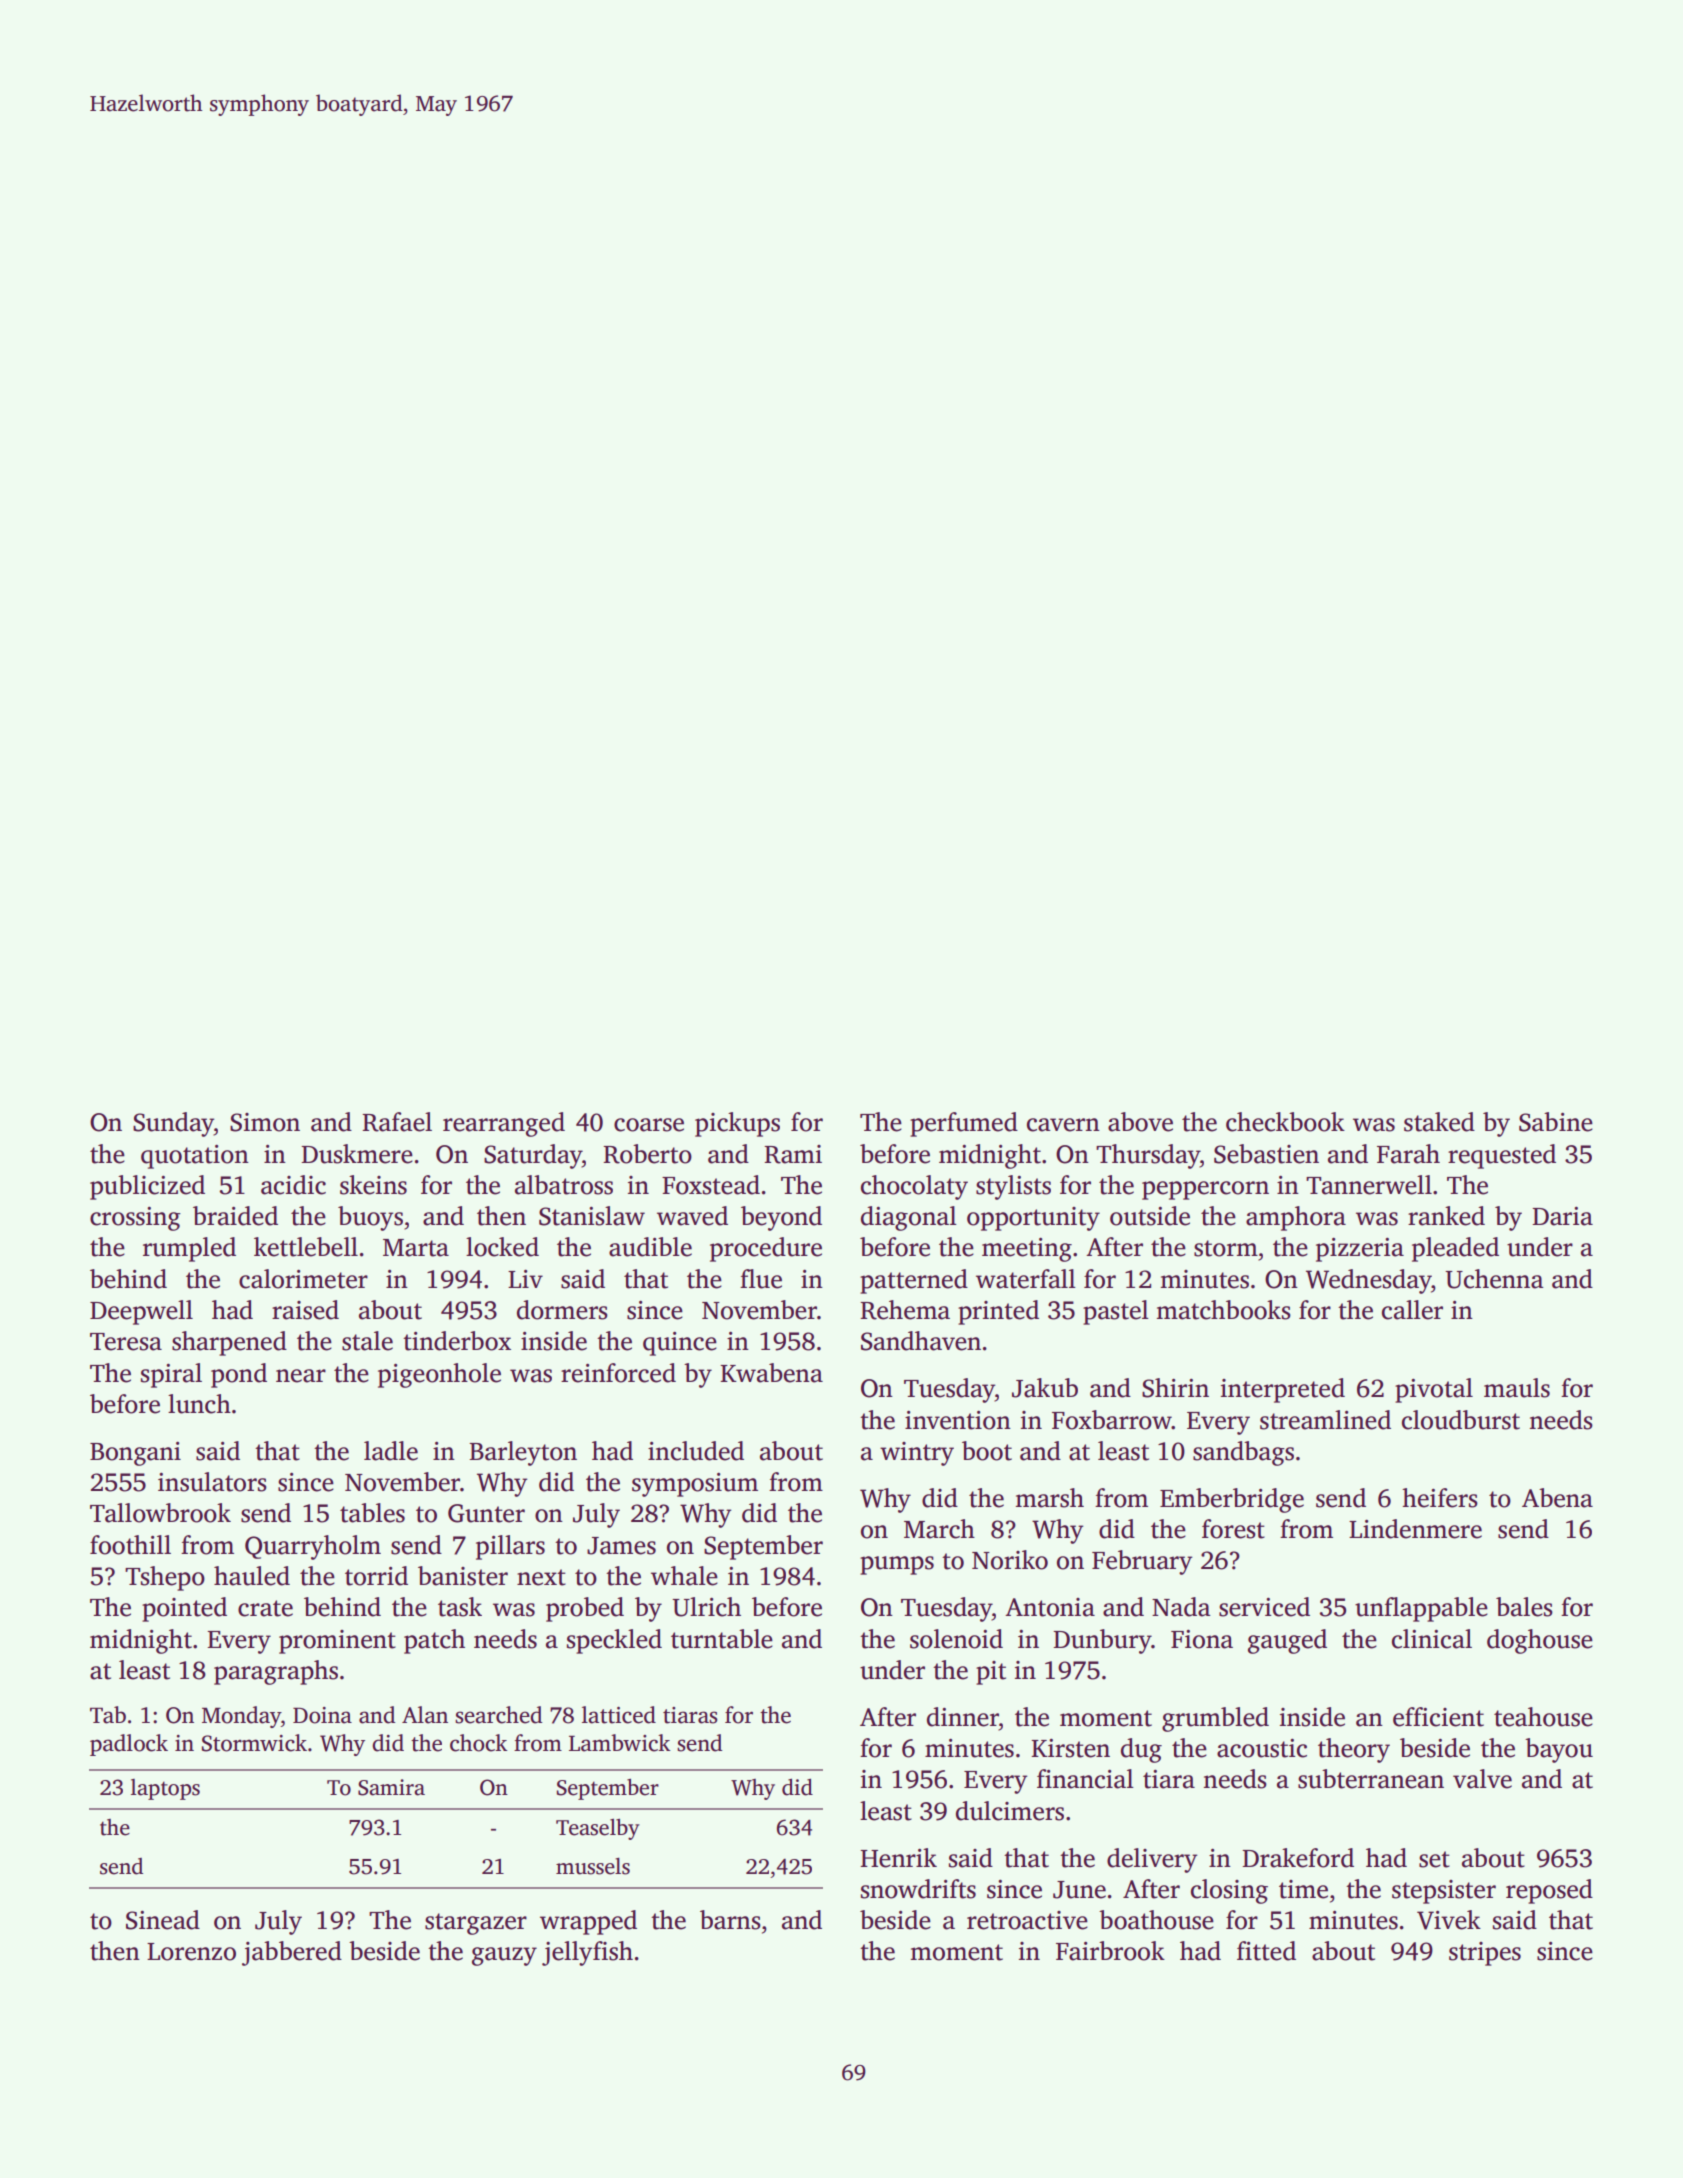 Image resolution: width=1683 pixels, height=2178 pixels. What do you see at coordinates (1224, 1310) in the screenshot?
I see `matchbooks` at bounding box center [1224, 1310].
